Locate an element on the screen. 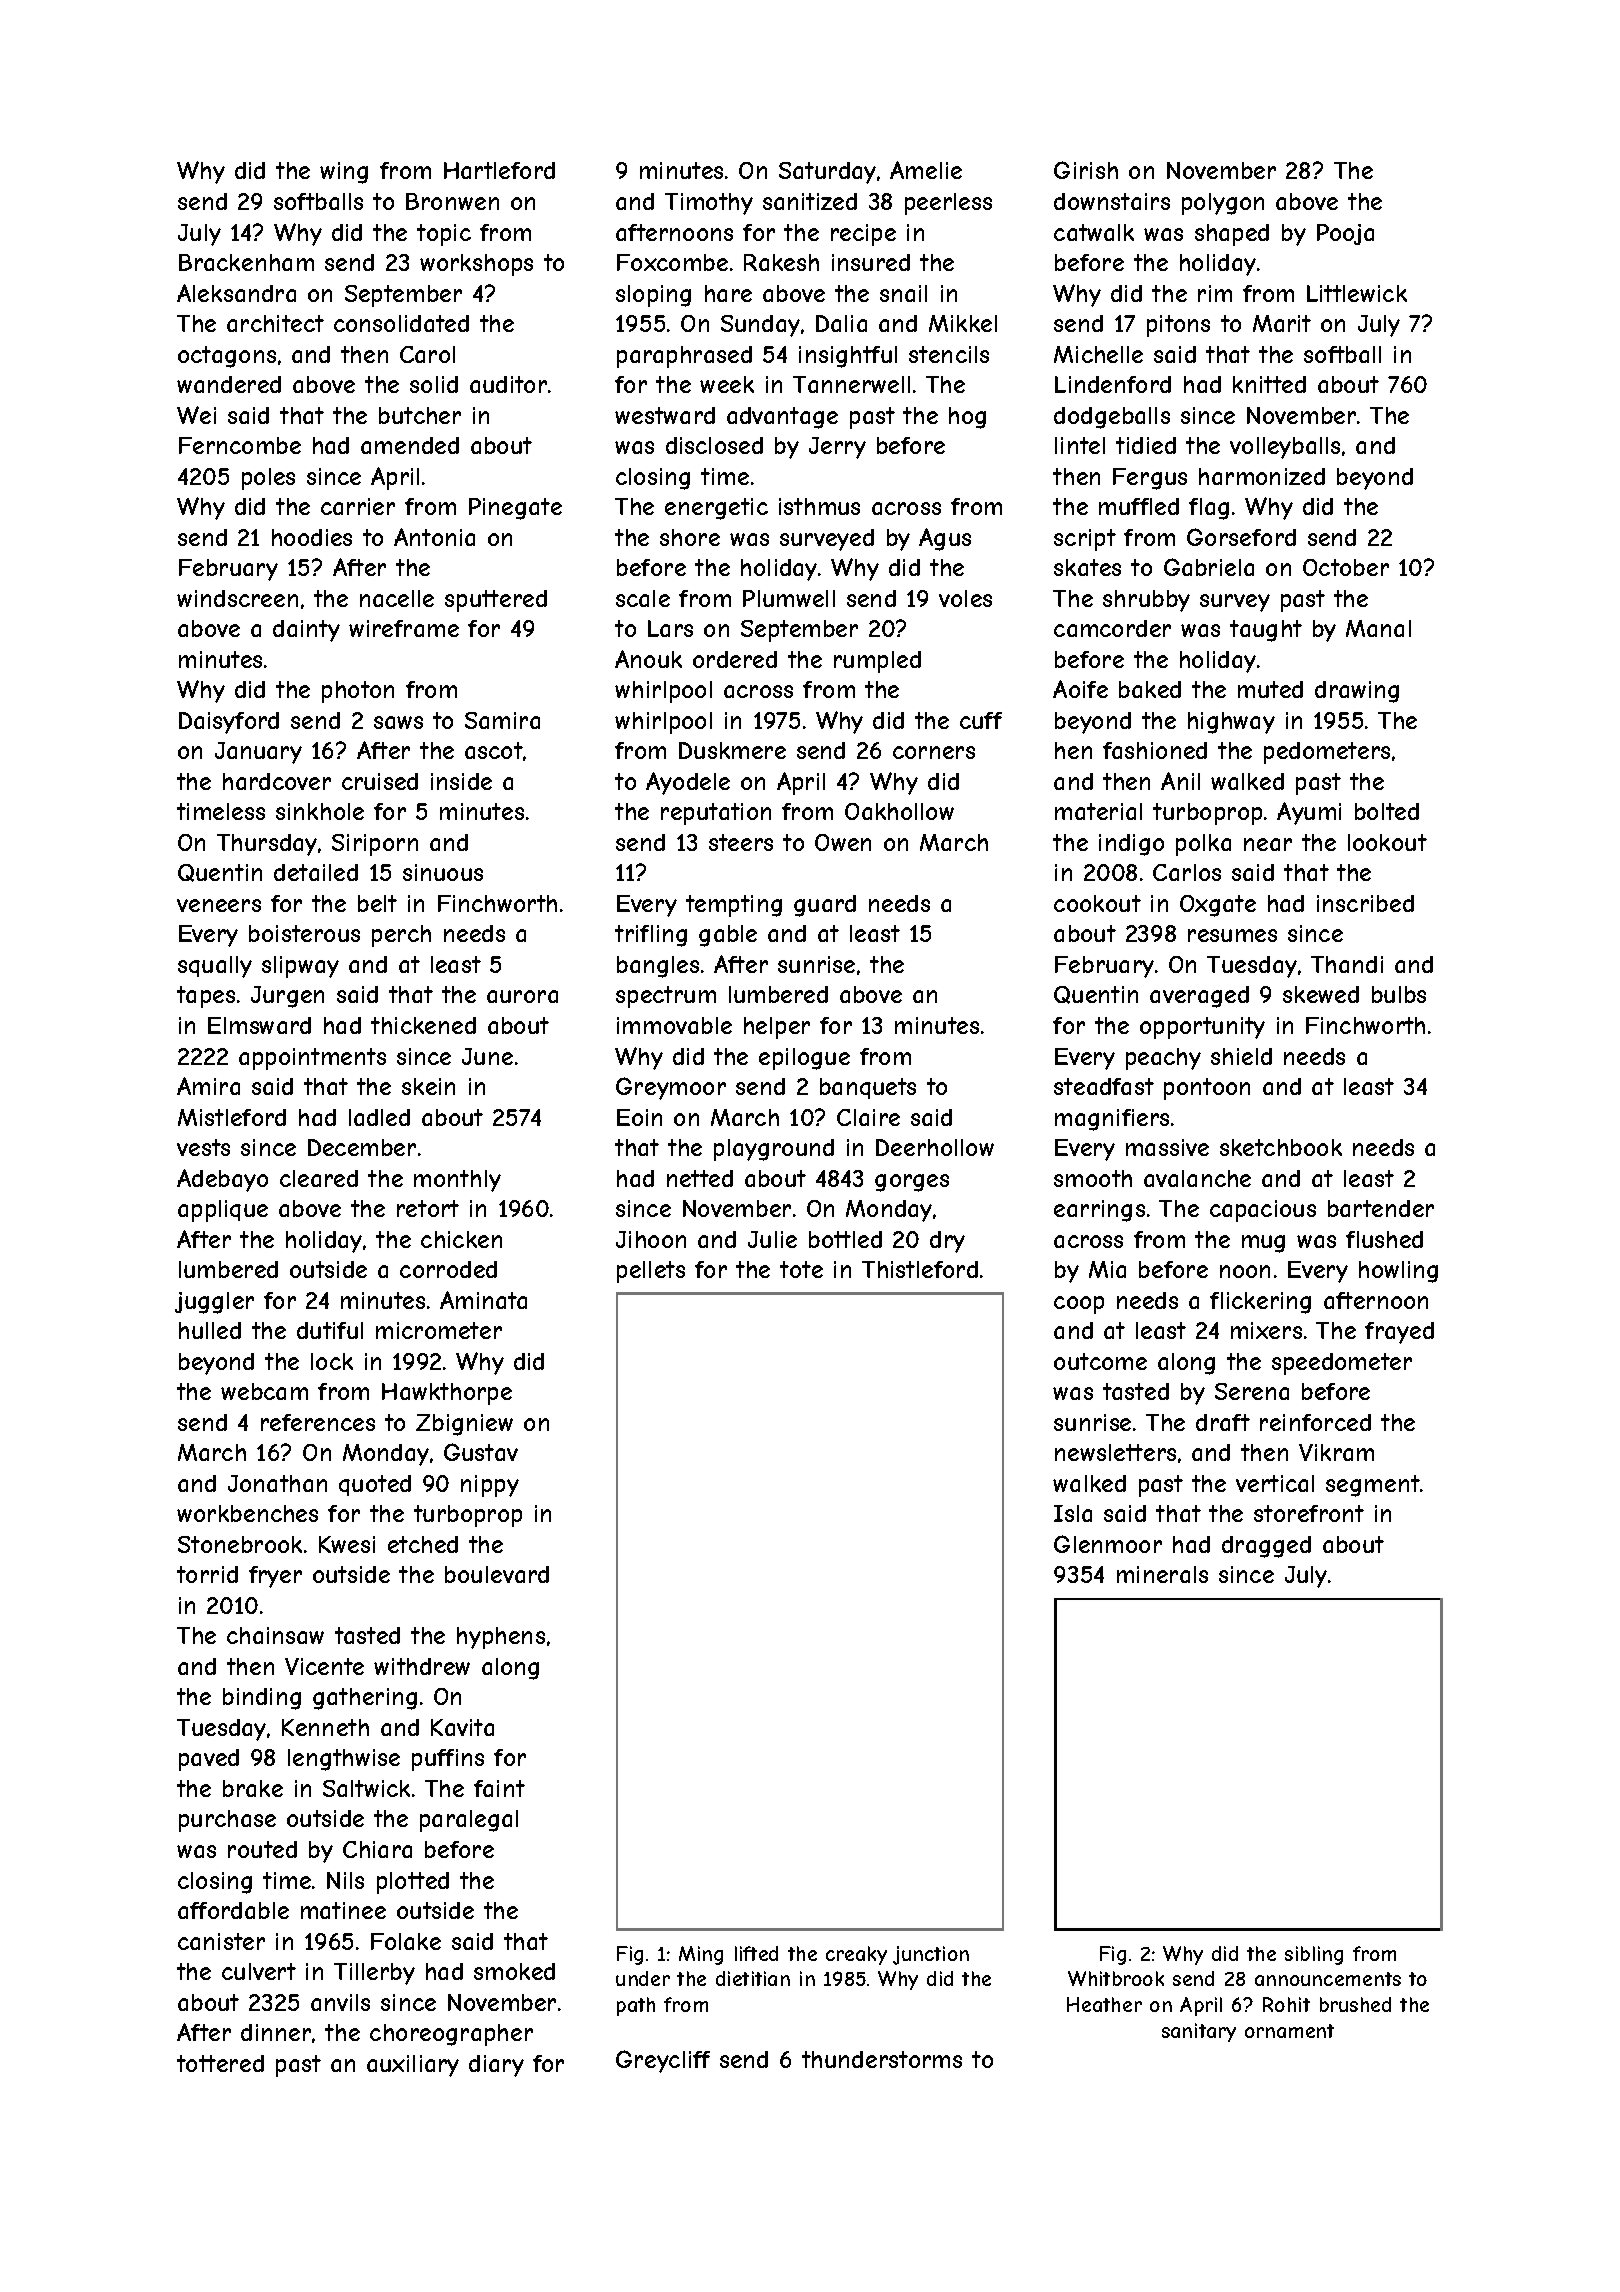  Hartleford is located at coordinates (499, 170).
